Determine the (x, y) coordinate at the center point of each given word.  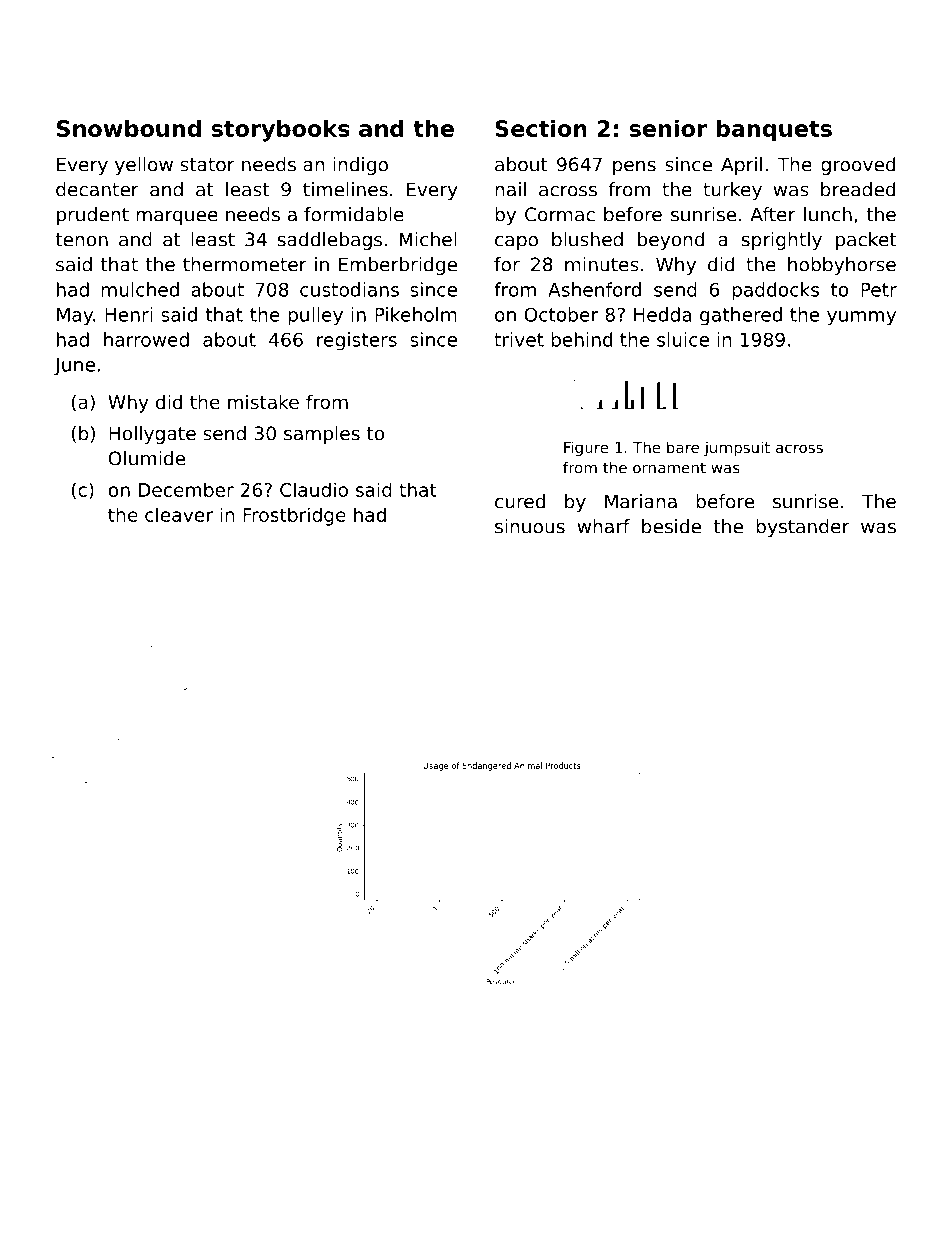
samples (322, 435)
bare (683, 447)
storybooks (280, 130)
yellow (144, 166)
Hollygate (152, 435)
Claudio (314, 489)
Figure (586, 448)
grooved (858, 166)
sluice (683, 339)
